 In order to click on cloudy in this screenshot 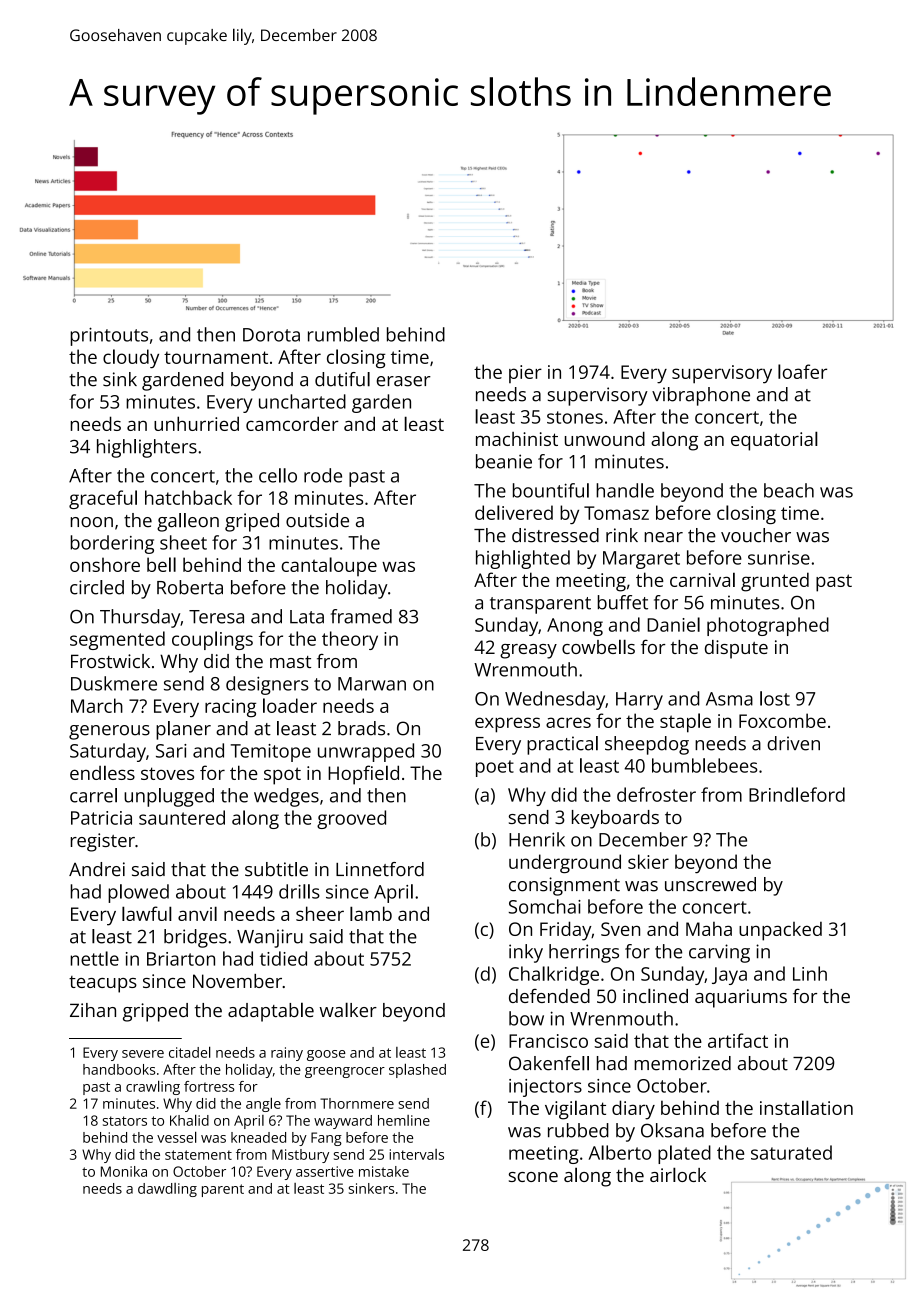, I will do `click(131, 358)`.
